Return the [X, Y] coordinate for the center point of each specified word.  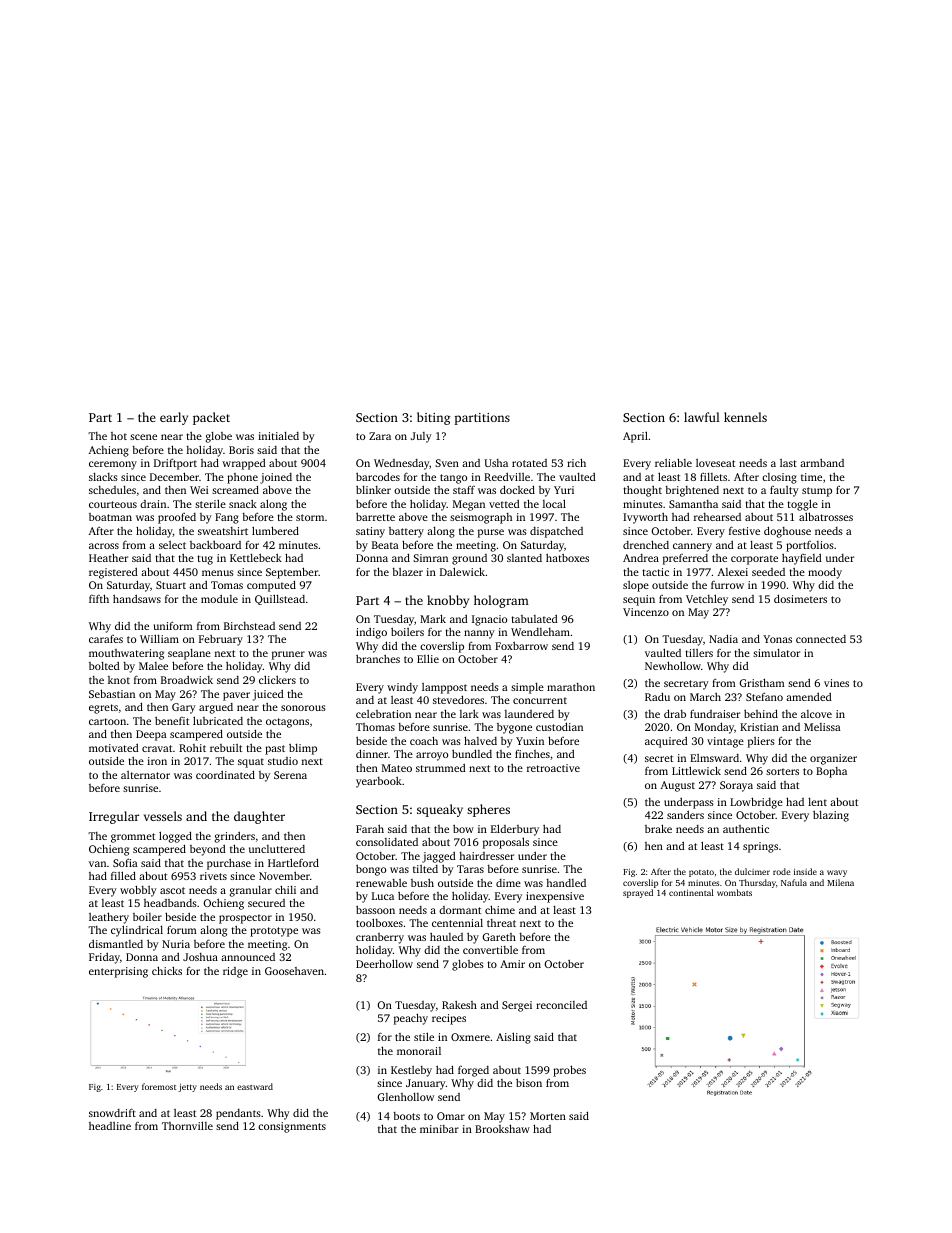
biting [433, 418]
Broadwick [187, 679]
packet [211, 418]
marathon [571, 687]
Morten [548, 1116]
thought [642, 491]
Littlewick [696, 770]
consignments [292, 1127]
